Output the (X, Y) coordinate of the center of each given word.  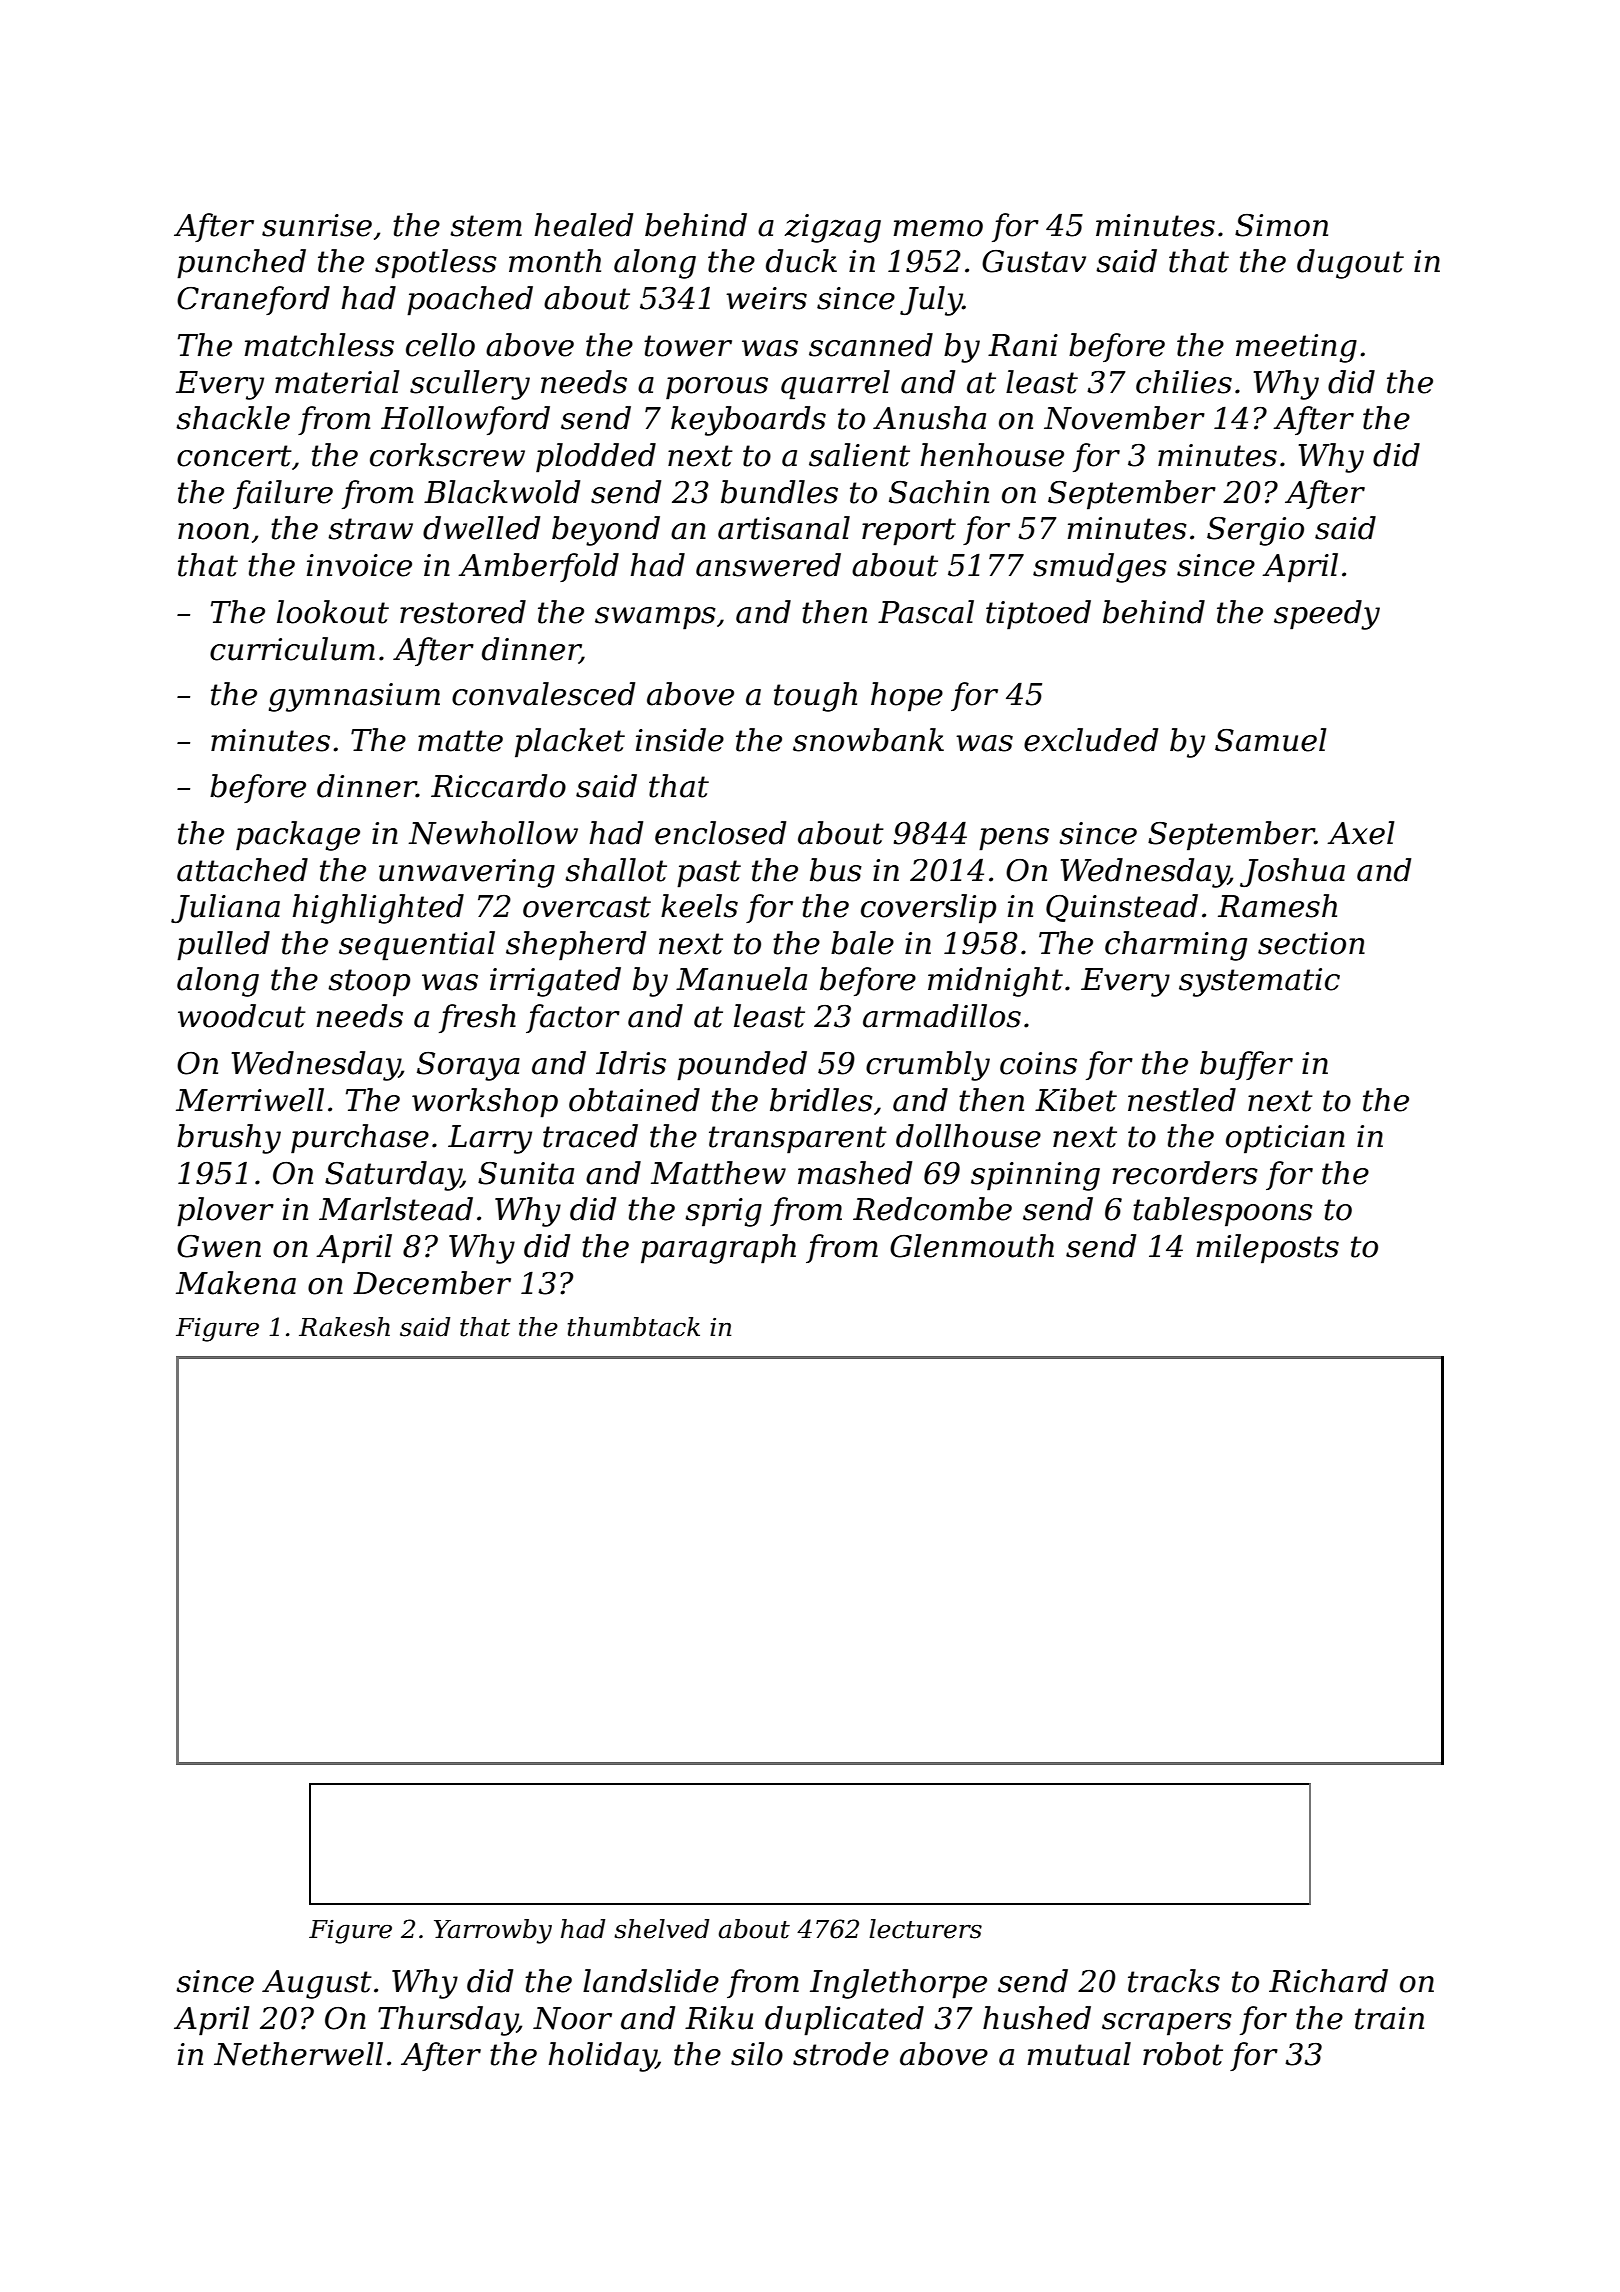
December (432, 1283)
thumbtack (634, 1327)
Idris (631, 1063)
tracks (1174, 1981)
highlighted (378, 909)
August (317, 1984)
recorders (1185, 1173)
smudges (1100, 568)
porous (717, 388)
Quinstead (1122, 908)
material (337, 382)
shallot (616, 870)
